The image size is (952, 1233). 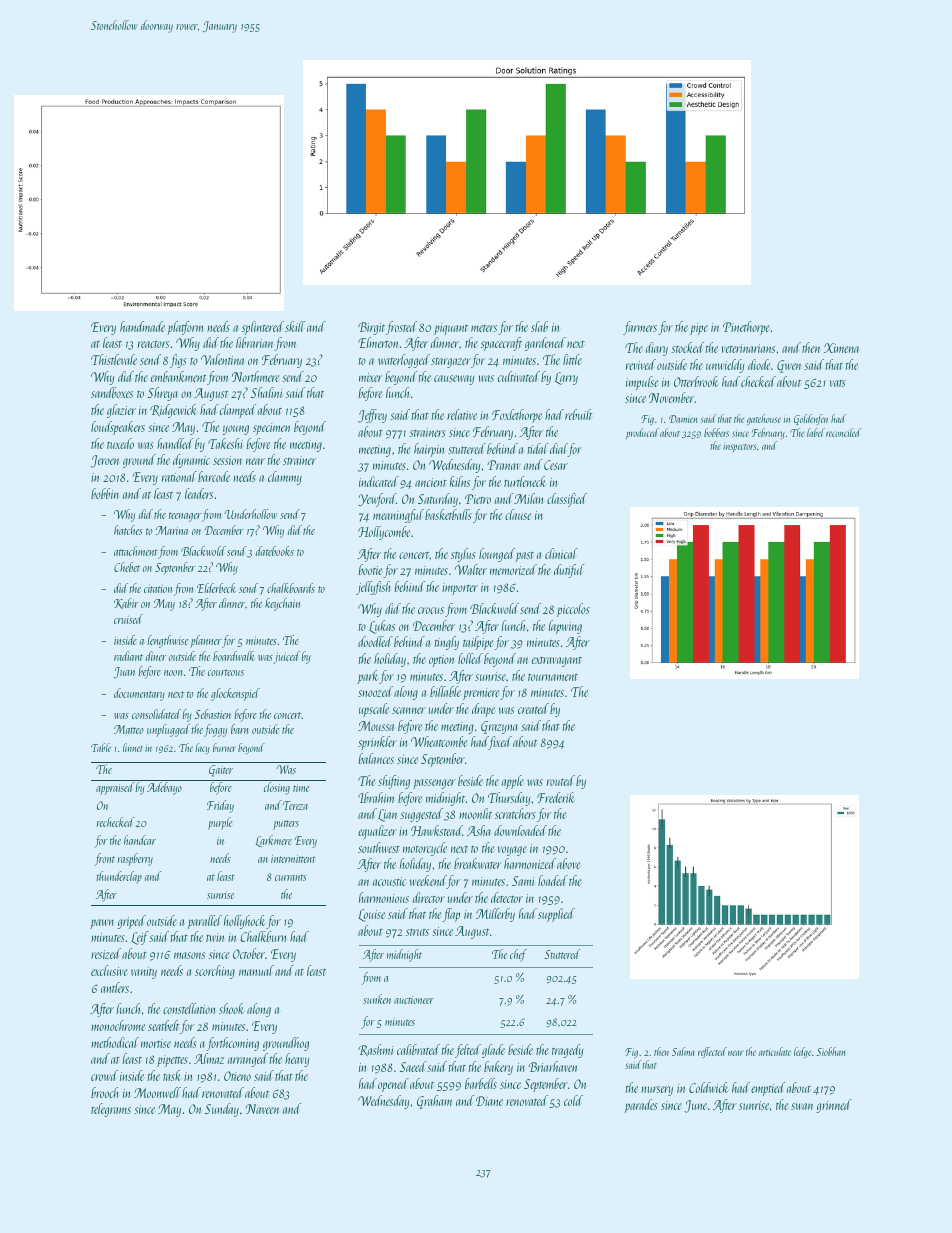 I want to click on supplied, so click(x=556, y=915).
